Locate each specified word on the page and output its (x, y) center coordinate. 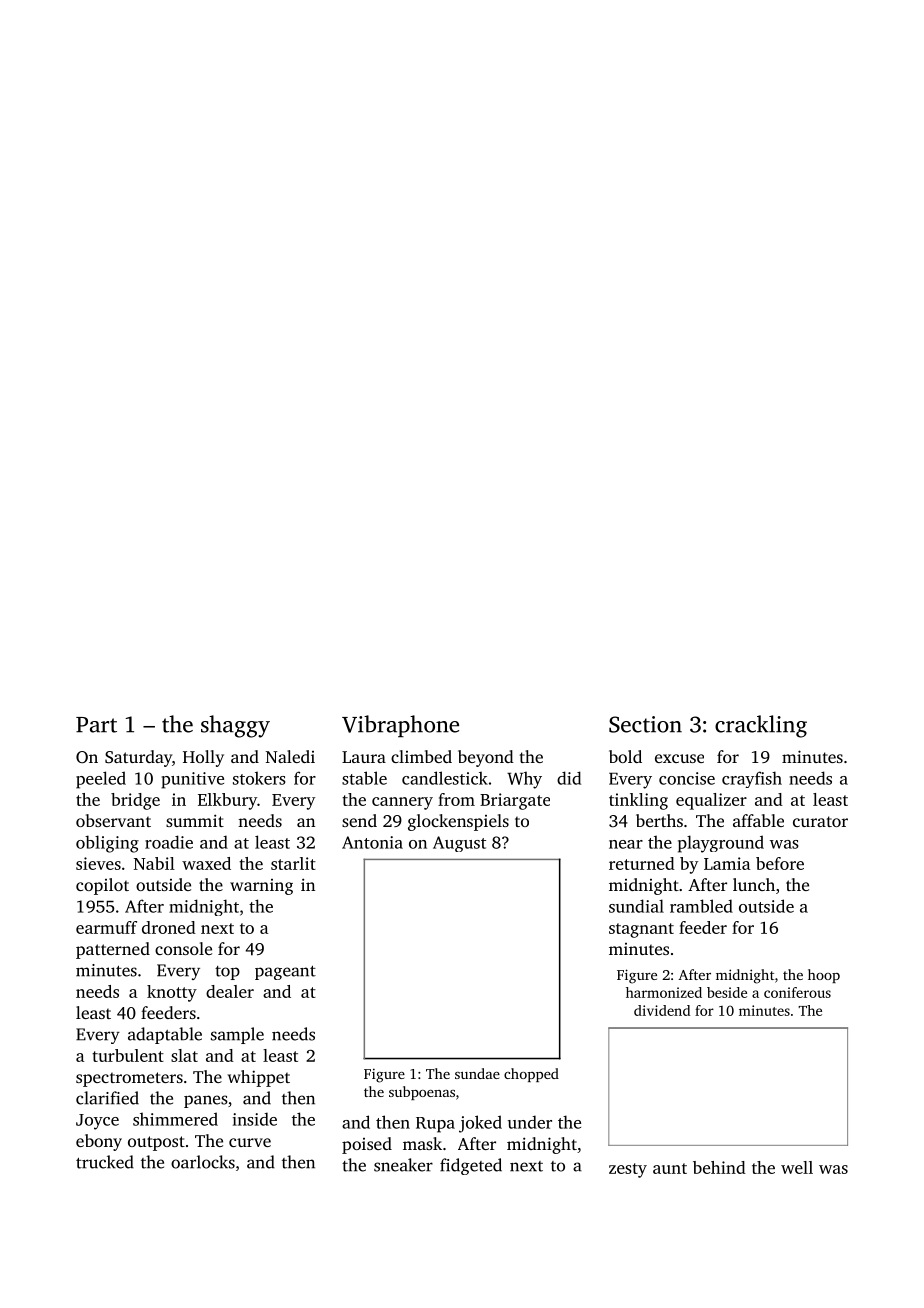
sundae (477, 1073)
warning (261, 887)
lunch (754, 884)
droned (169, 927)
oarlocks (203, 1162)
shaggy (235, 726)
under (530, 1122)
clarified (107, 1098)
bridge (135, 801)
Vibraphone (400, 726)
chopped (531, 1075)
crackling (761, 726)
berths (659, 820)
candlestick (445, 778)
